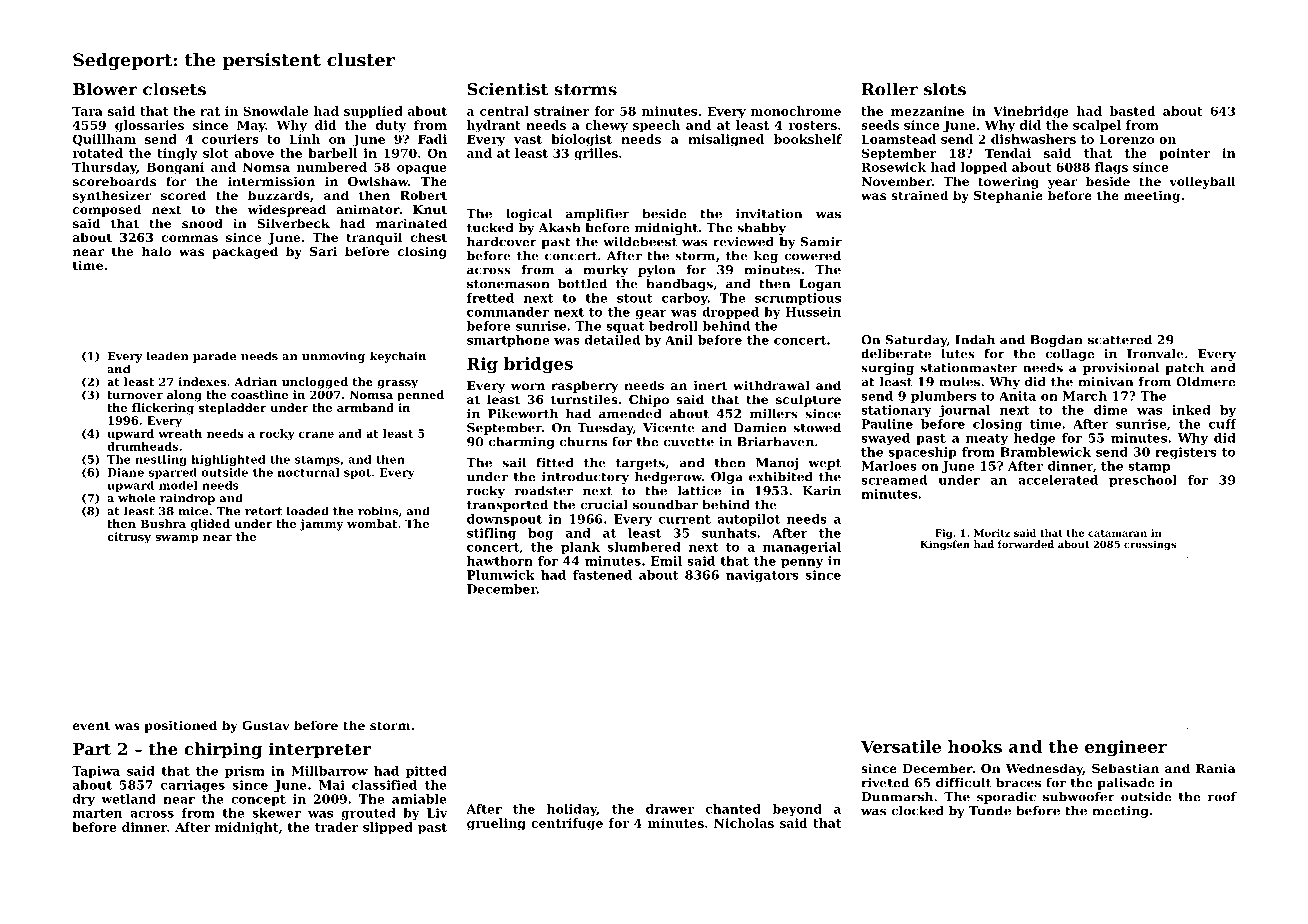 The width and height of the screenshot is (1308, 924). Describe the element at coordinates (105, 89) in the screenshot. I see `Blower` at that location.
